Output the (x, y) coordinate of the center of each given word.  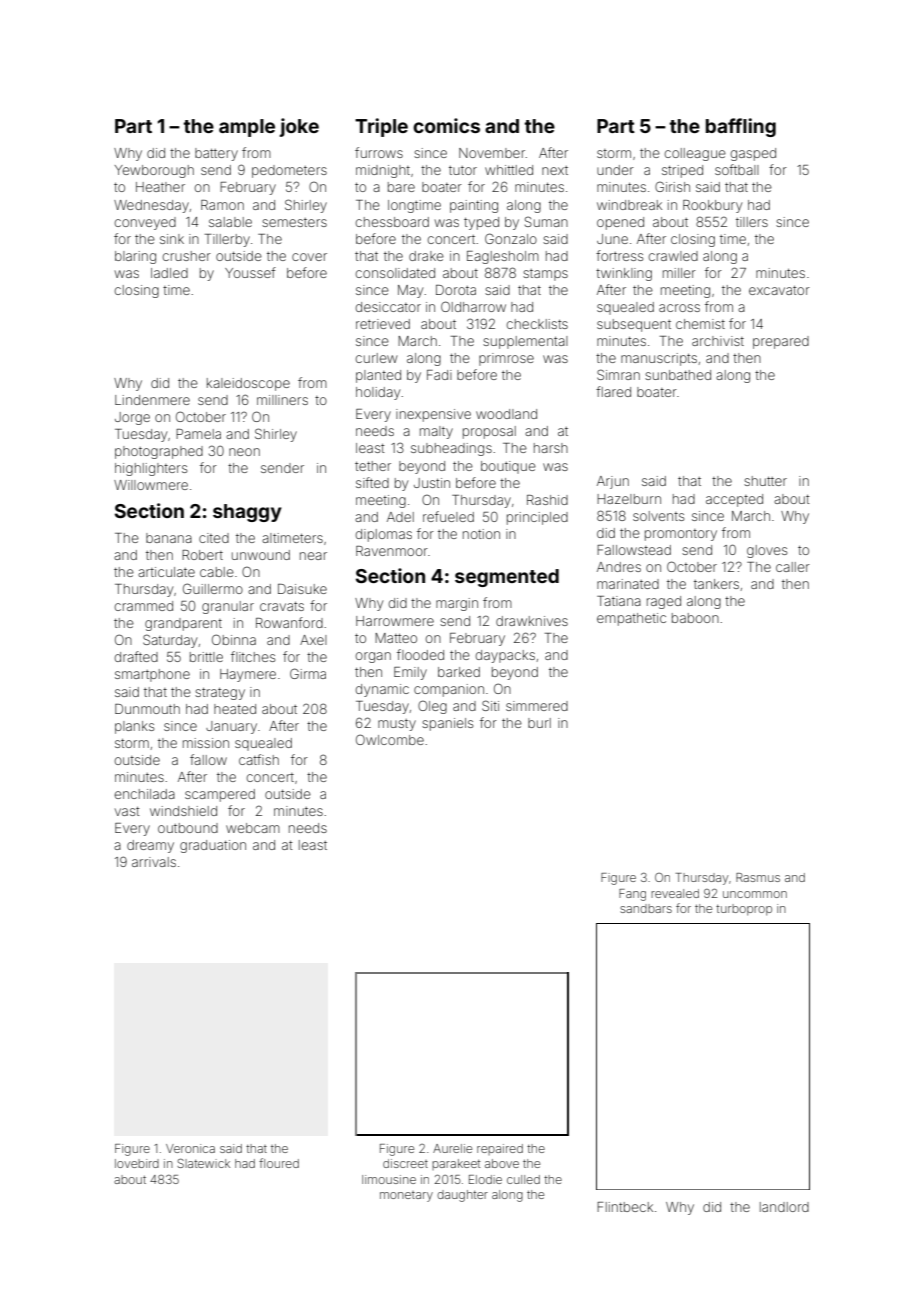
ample (247, 128)
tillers (752, 222)
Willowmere (151, 485)
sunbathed (678, 375)
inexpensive (433, 415)
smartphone (152, 675)
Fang (632, 895)
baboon (695, 618)
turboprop (744, 910)
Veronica (190, 1148)
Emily (410, 673)
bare (401, 187)
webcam (253, 828)
